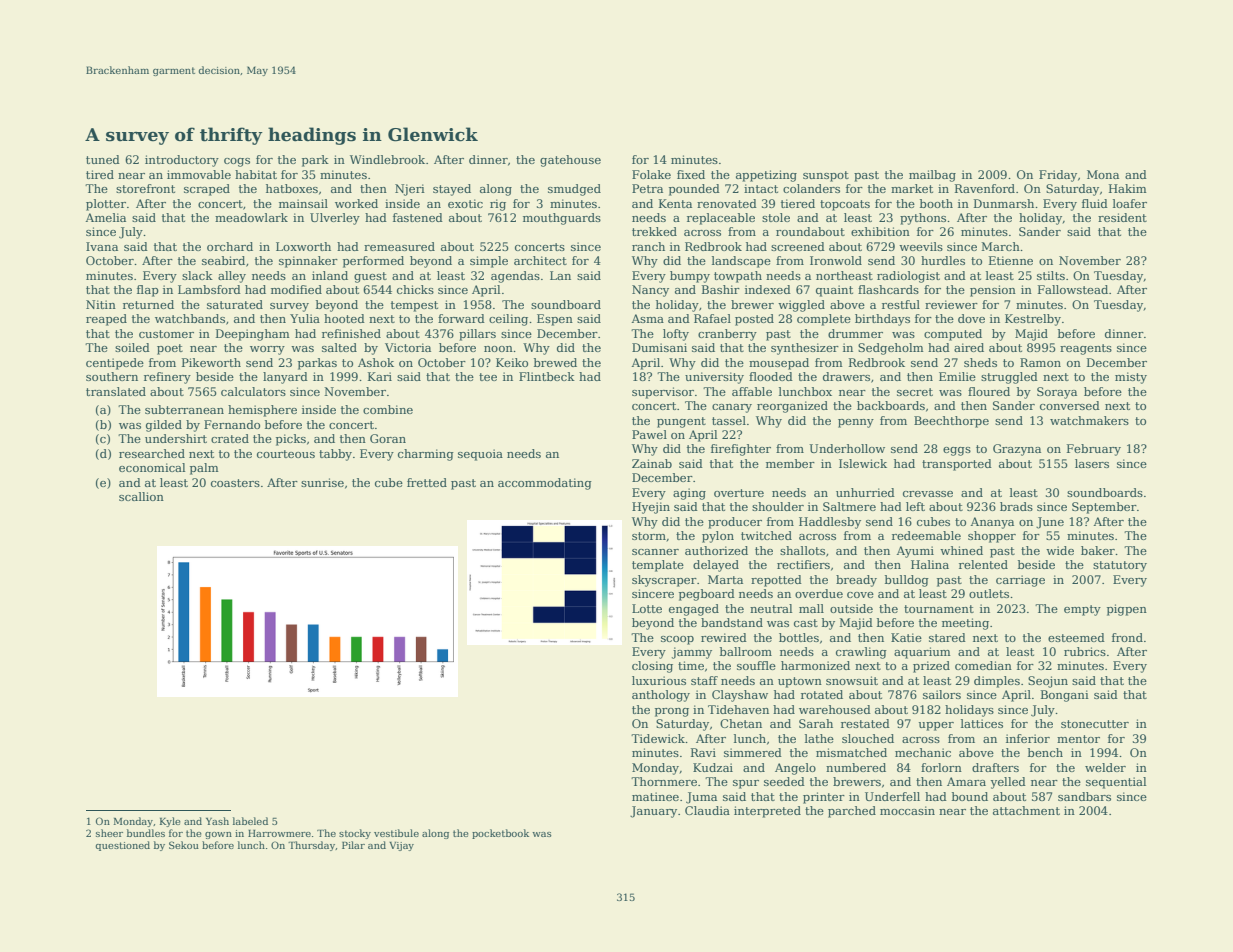  What do you see at coordinates (1082, 610) in the screenshot?
I see `empty` at bounding box center [1082, 610].
